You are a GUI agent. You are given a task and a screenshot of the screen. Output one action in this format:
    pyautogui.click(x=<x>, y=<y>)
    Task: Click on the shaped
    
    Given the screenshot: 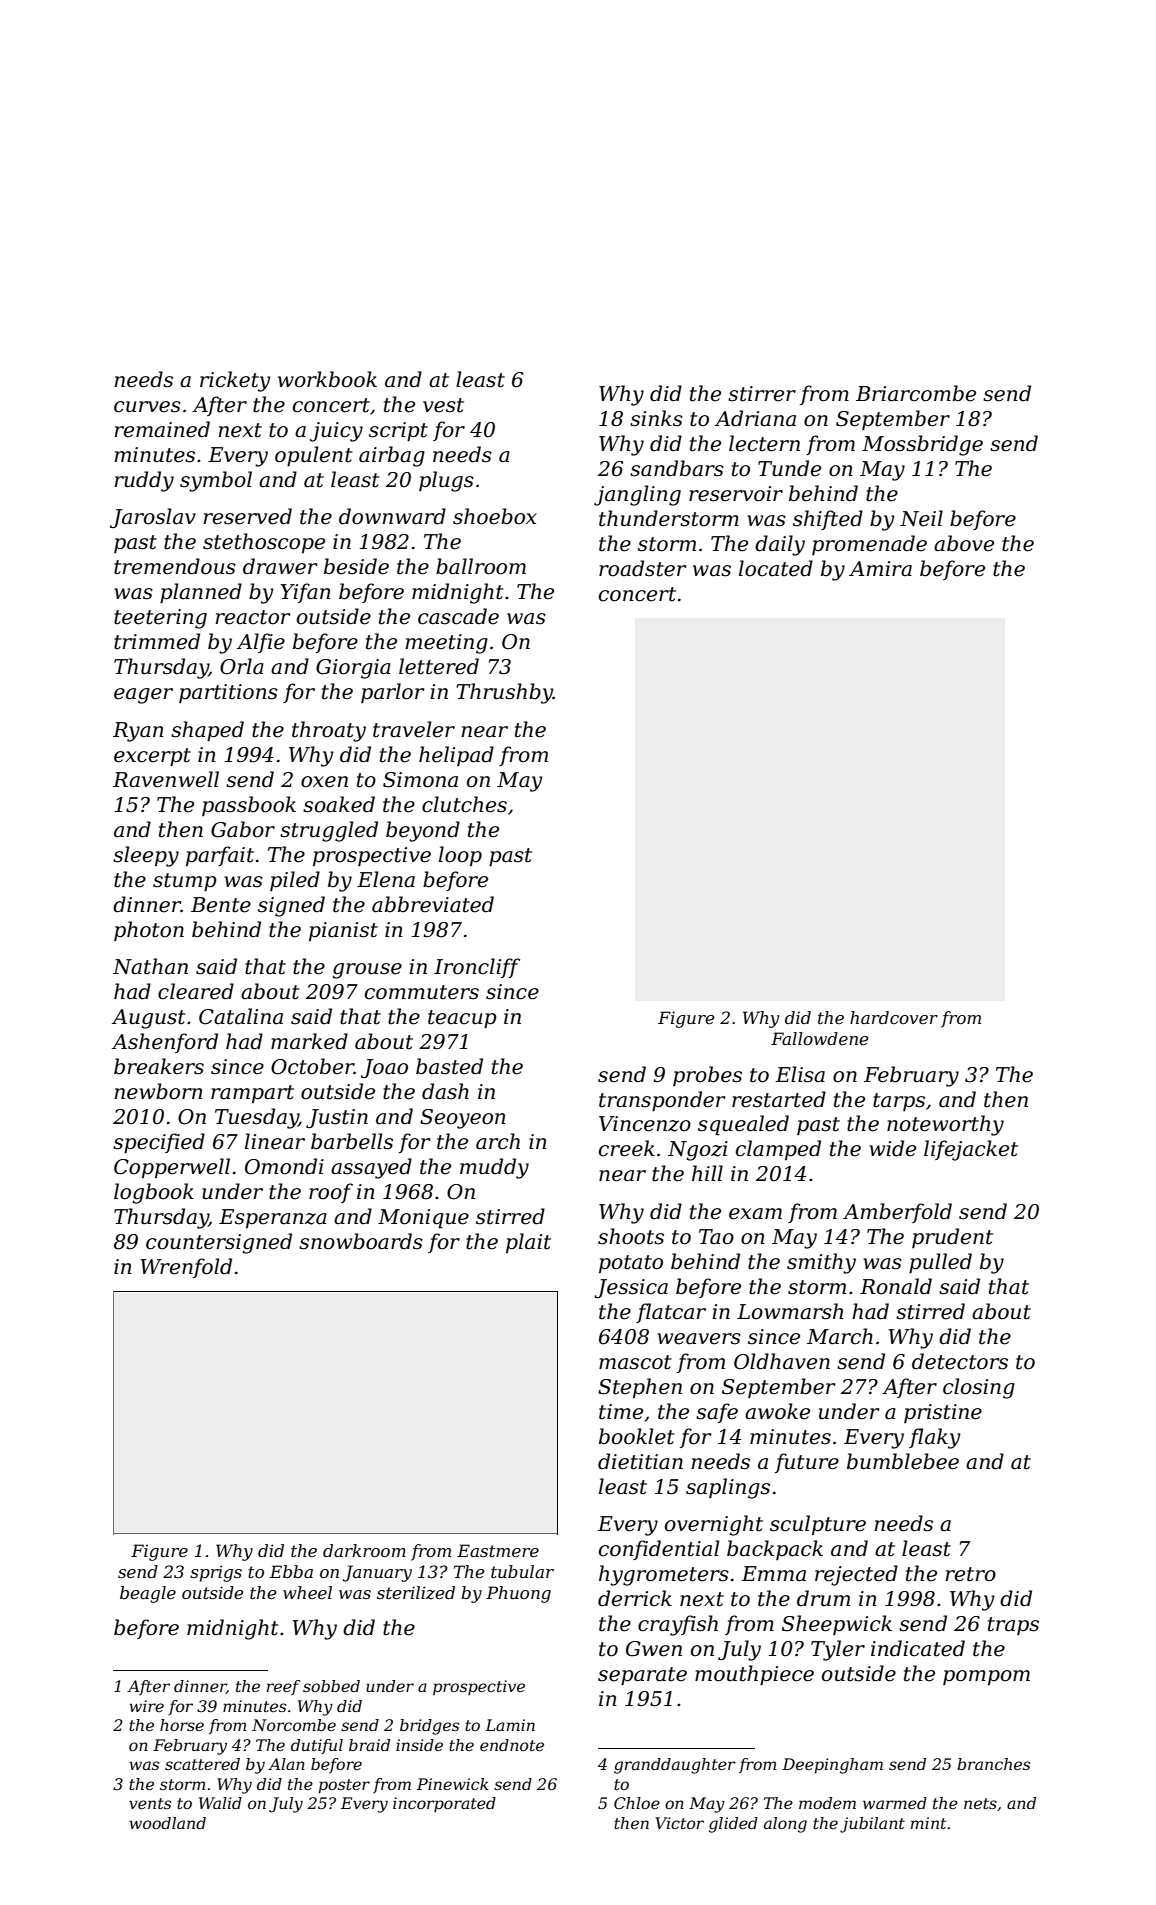 What is the action you would take?
    pyautogui.click(x=207, y=731)
